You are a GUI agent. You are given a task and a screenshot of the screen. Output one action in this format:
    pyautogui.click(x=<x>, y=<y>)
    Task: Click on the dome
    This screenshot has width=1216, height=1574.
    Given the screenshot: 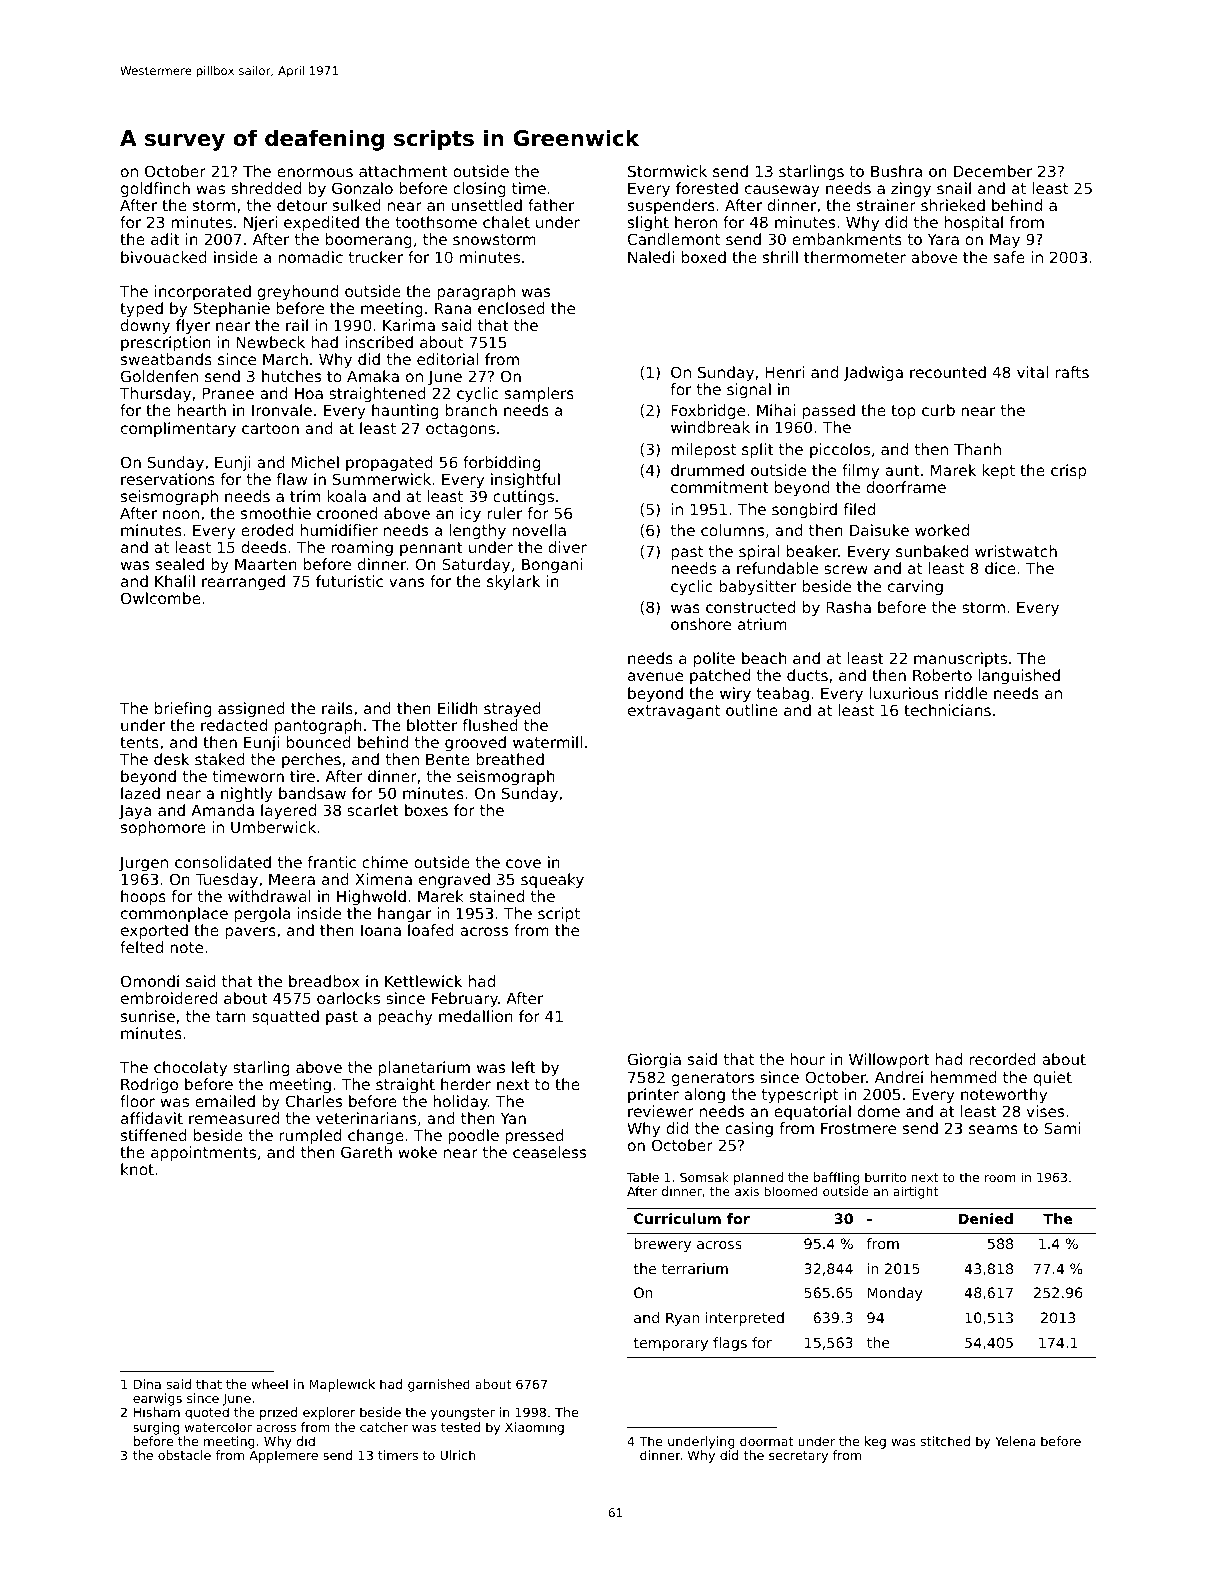 What is the action you would take?
    pyautogui.click(x=878, y=1111)
